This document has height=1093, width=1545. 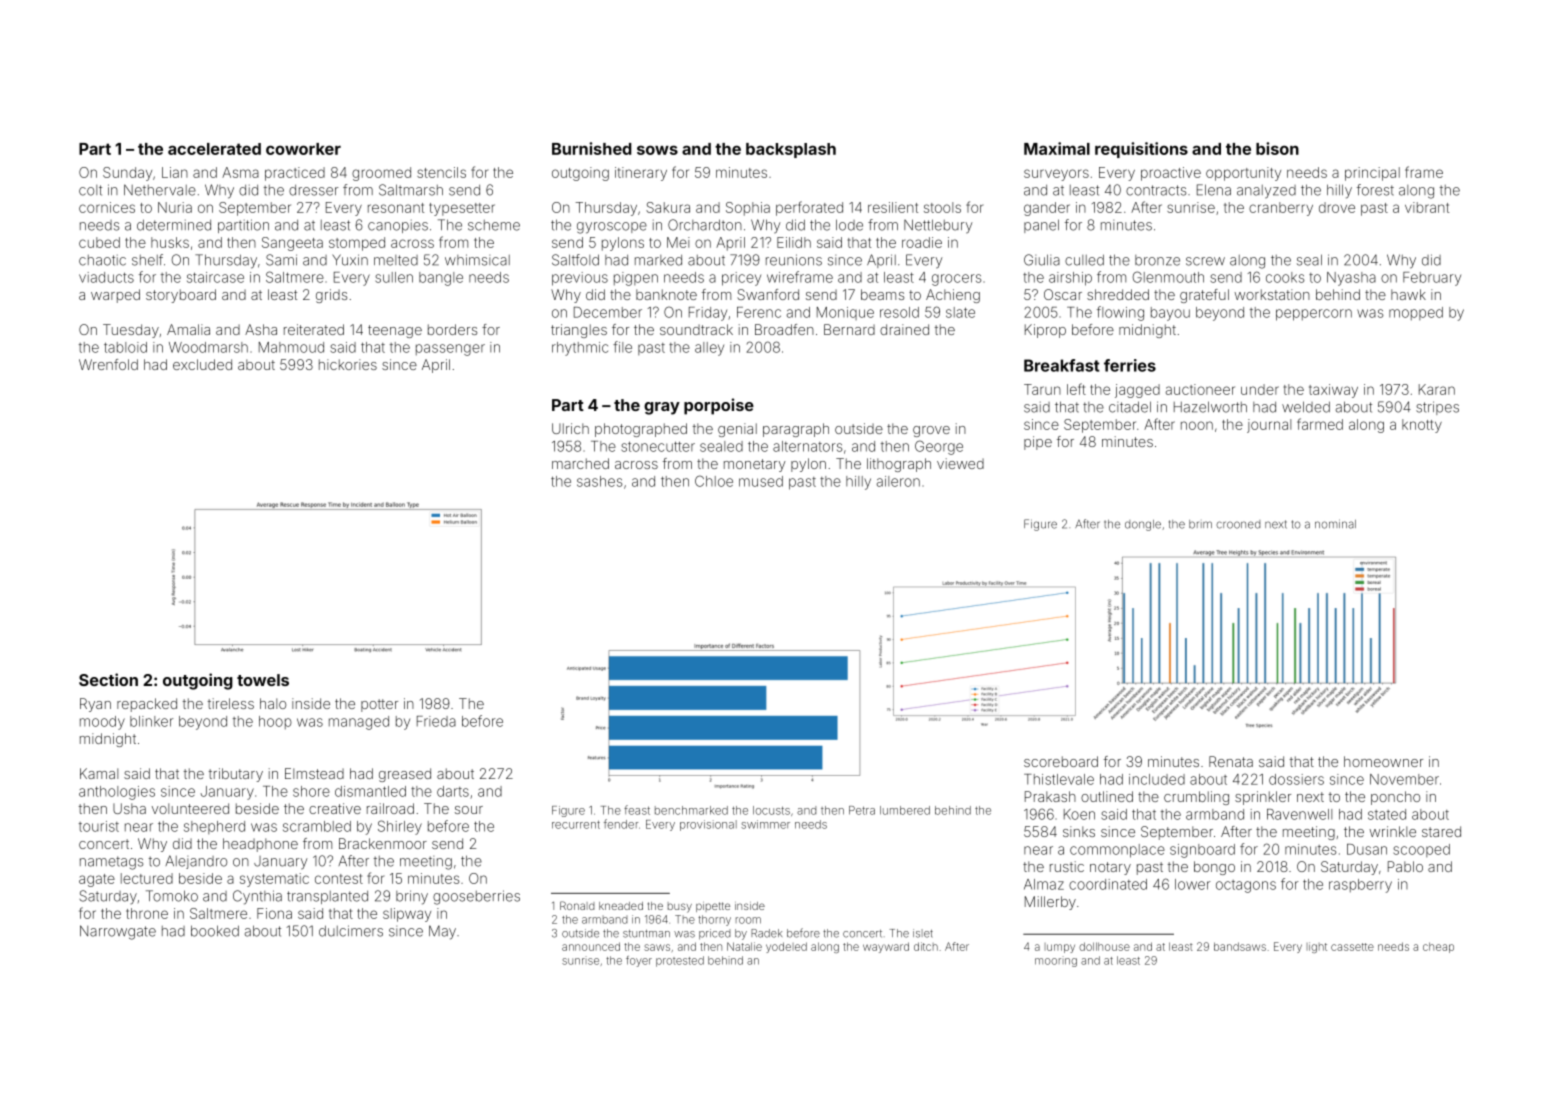 What do you see at coordinates (708, 825) in the document?
I see `provisional` at bounding box center [708, 825].
